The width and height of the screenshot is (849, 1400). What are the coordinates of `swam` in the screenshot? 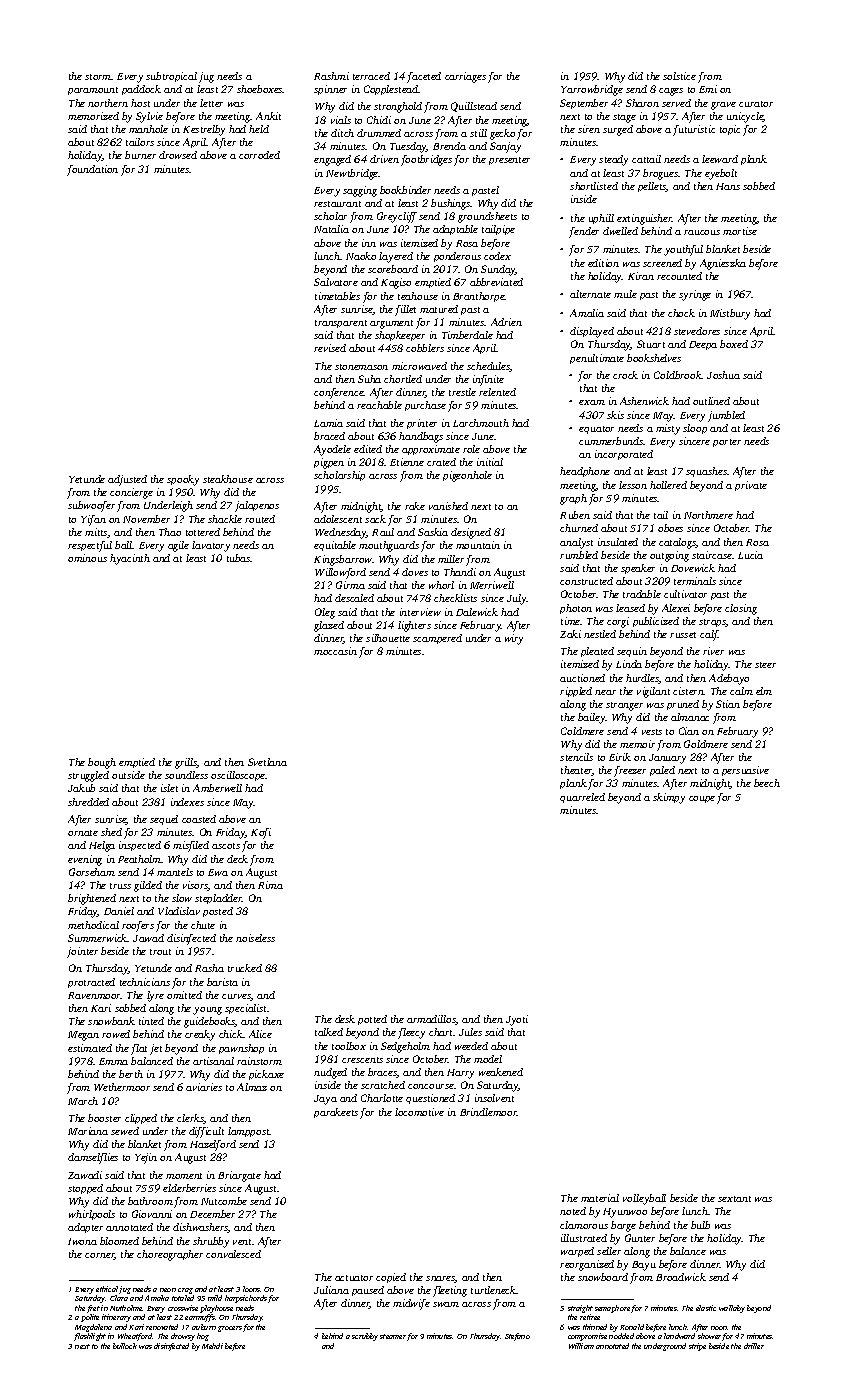 It's located at (446, 1304).
